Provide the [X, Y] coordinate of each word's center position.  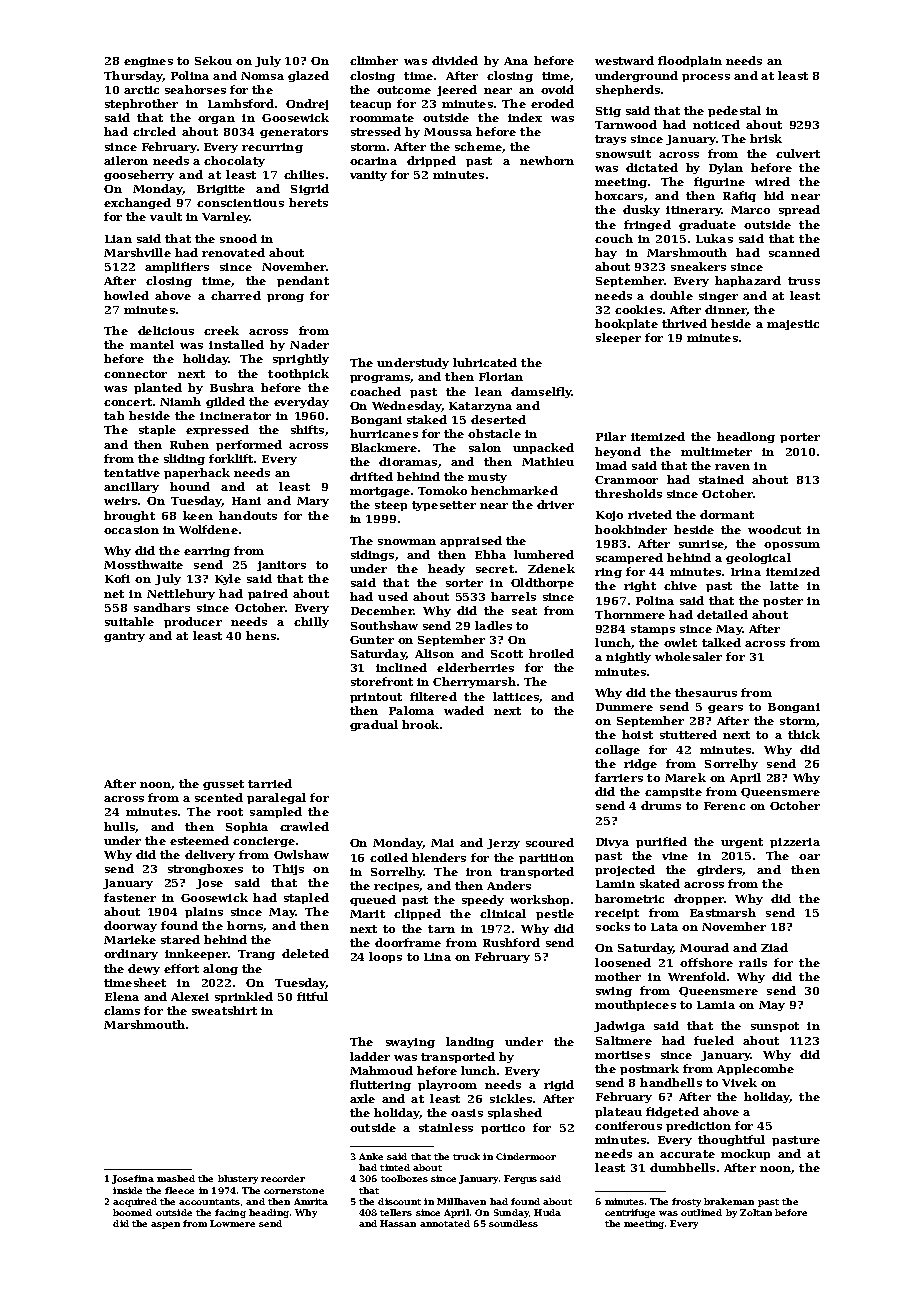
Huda [547, 1212]
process [706, 78]
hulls [119, 826]
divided [455, 60]
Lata [664, 927]
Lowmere [232, 1223]
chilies [304, 174]
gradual [374, 725]
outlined [701, 1212]
